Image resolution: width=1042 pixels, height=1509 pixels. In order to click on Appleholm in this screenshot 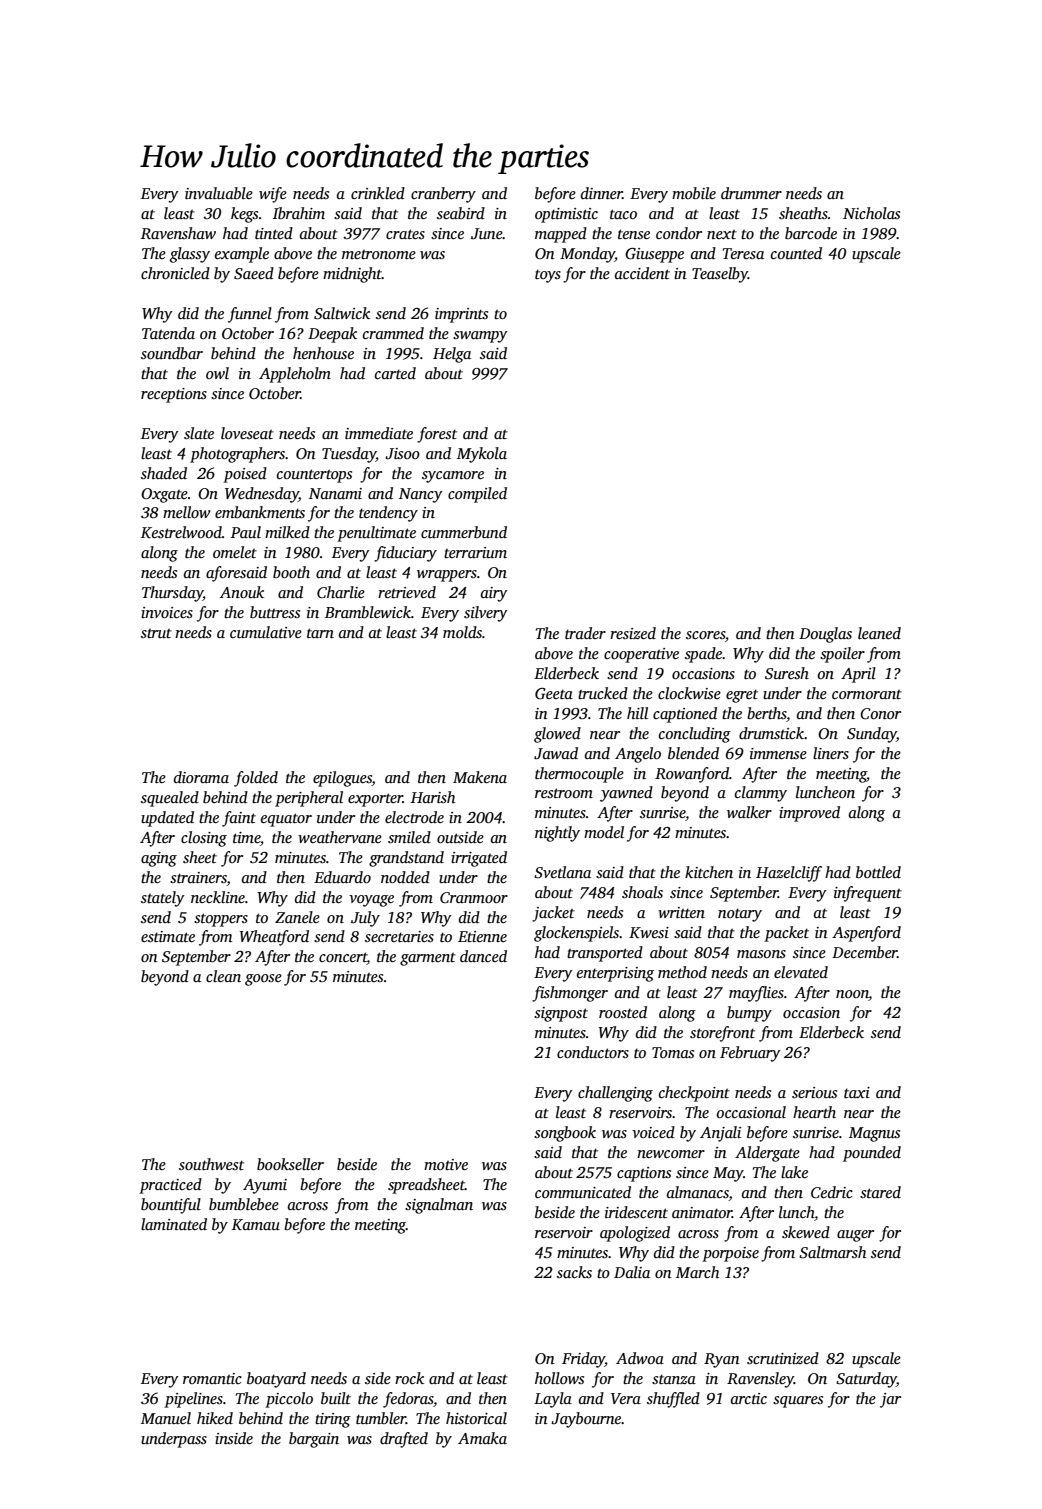, I will do `click(295, 375)`.
